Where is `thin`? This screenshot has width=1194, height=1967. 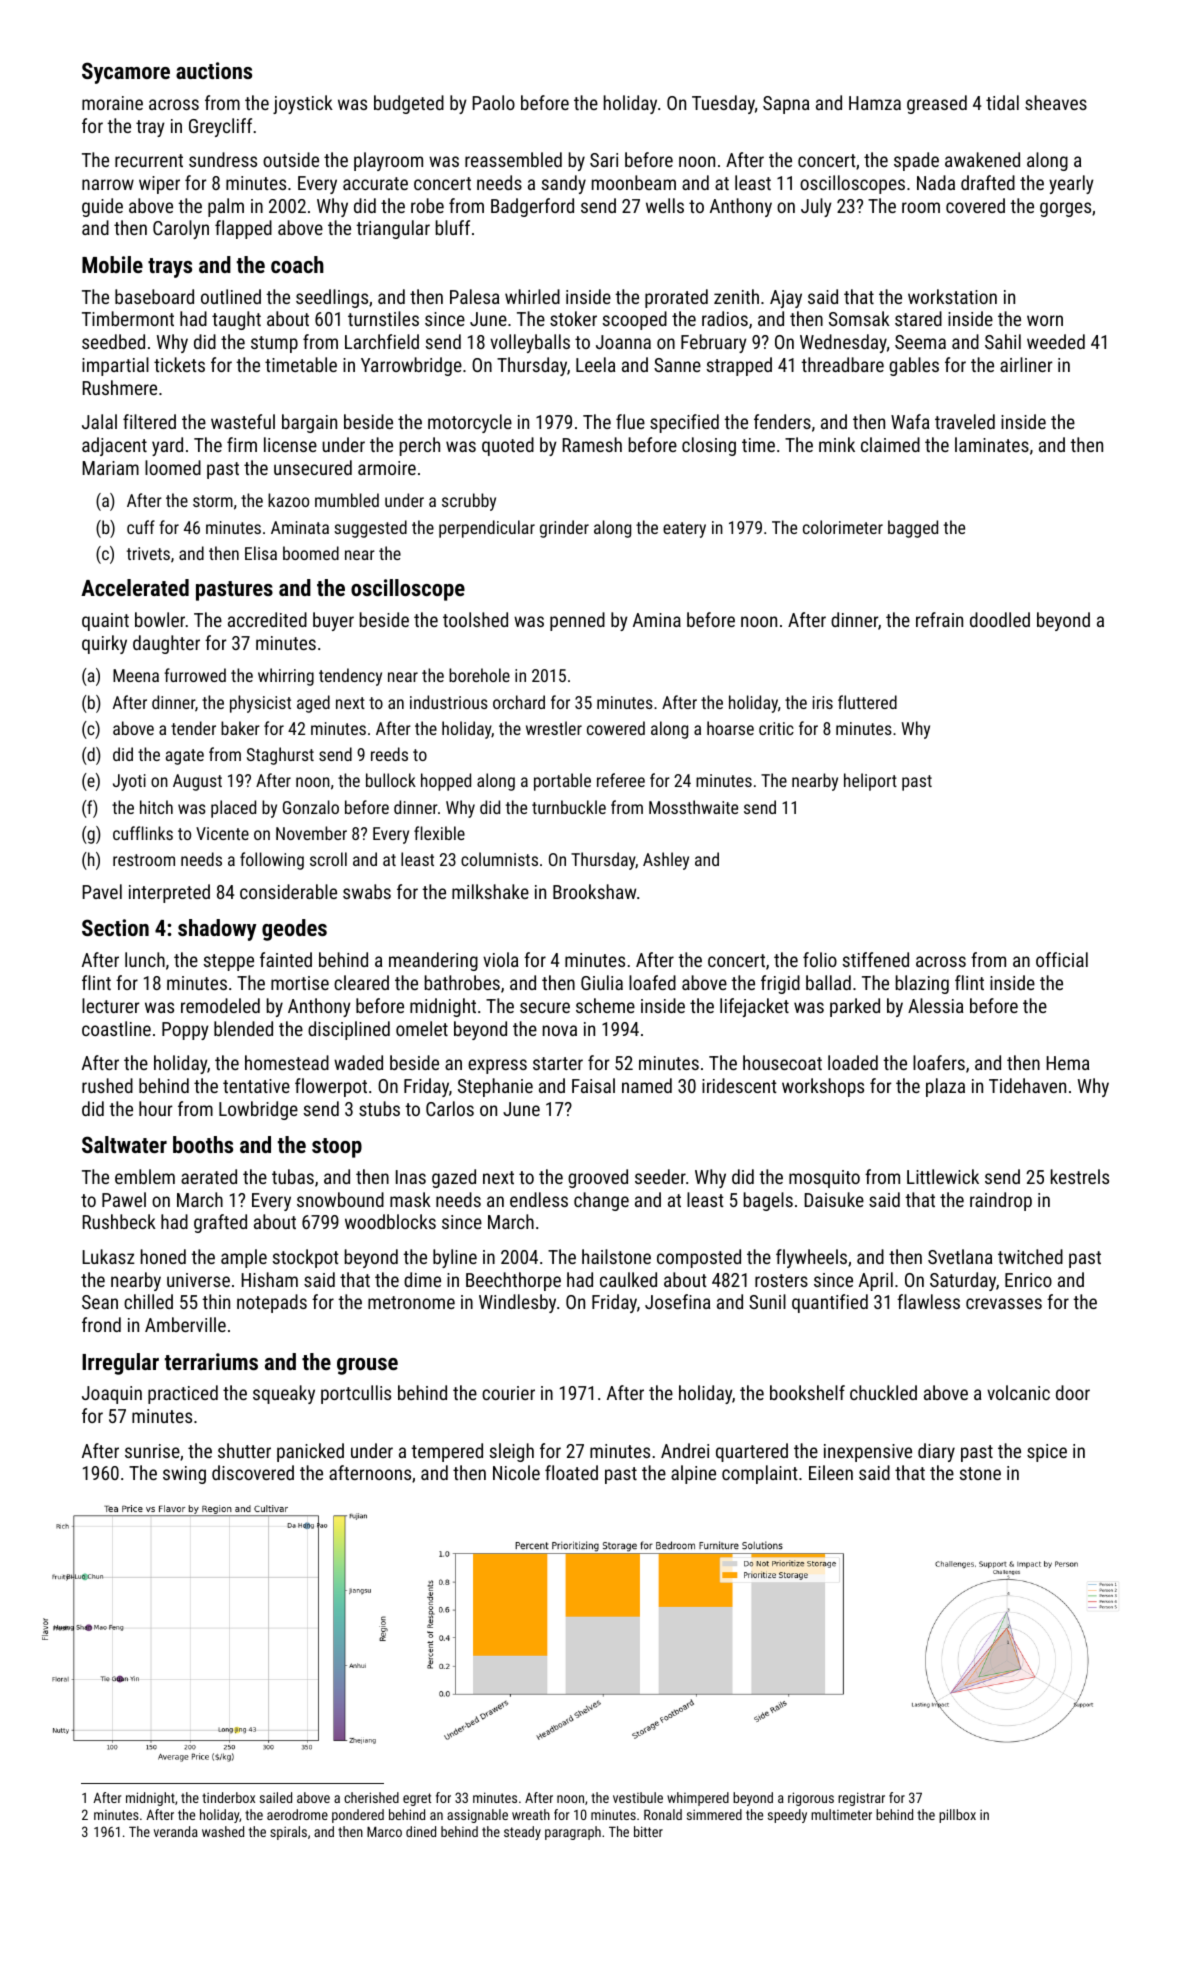 thin is located at coordinates (216, 1301).
